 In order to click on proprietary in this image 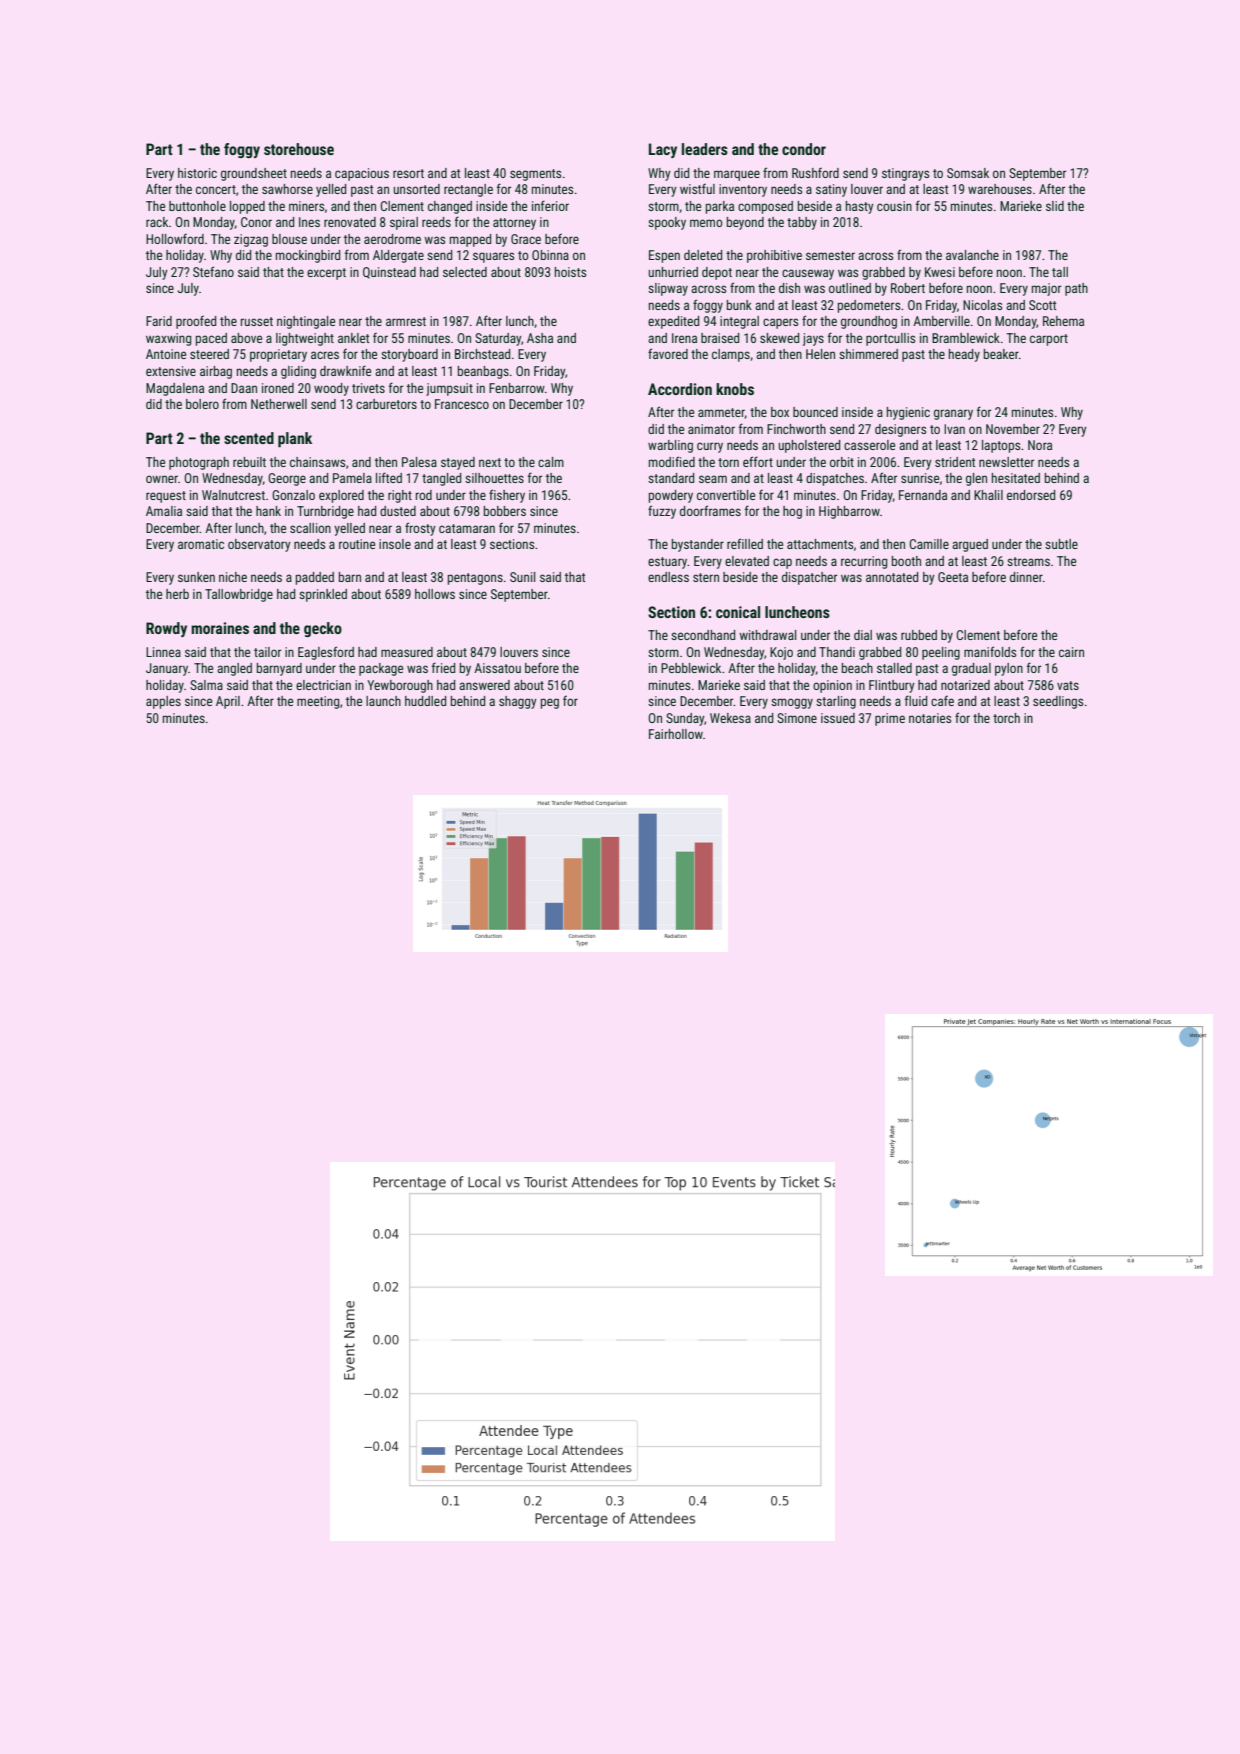, I will do `click(278, 355)`.
